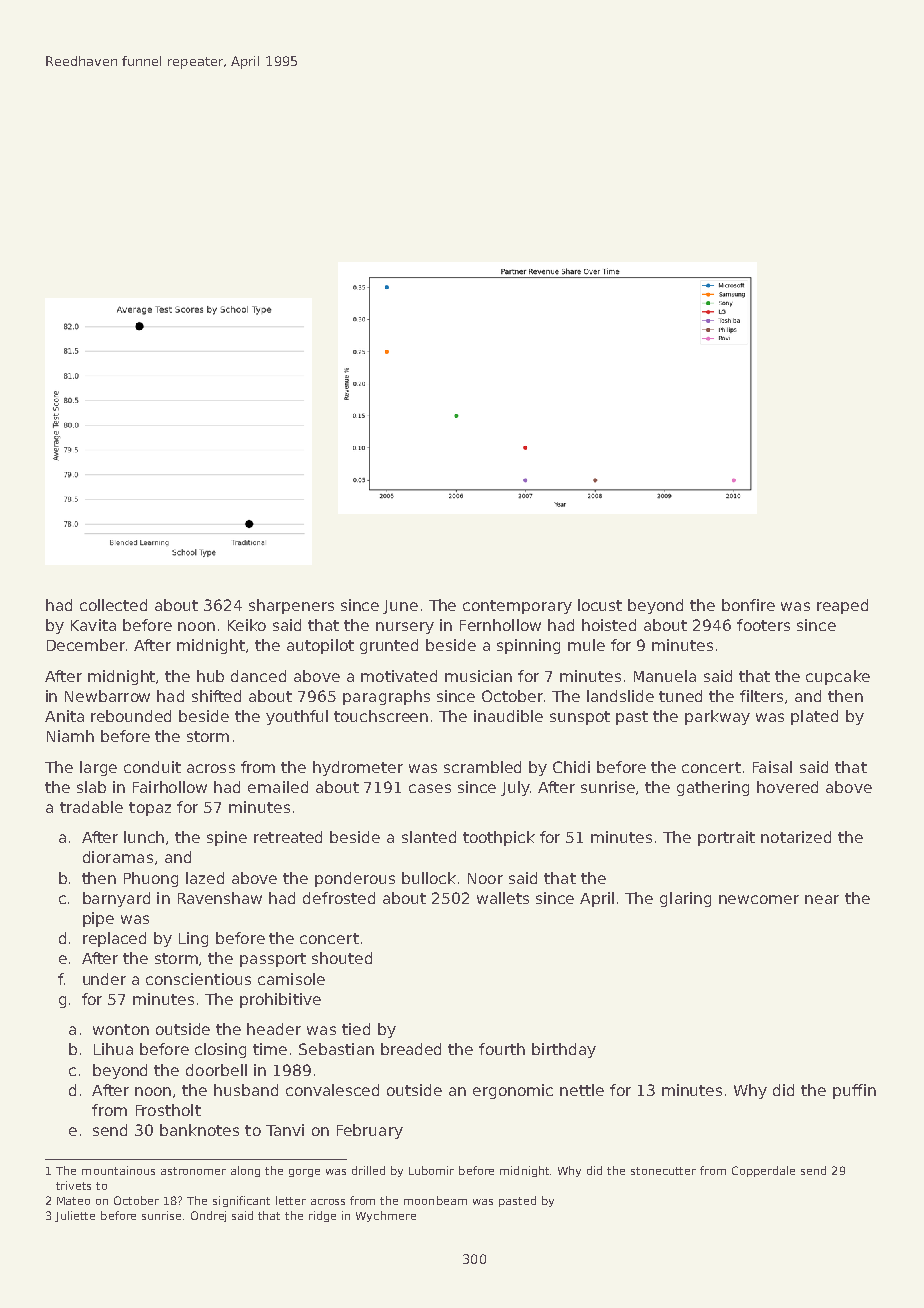 This screenshot has width=924, height=1308. What do you see at coordinates (355, 879) in the screenshot?
I see `ponderous` at bounding box center [355, 879].
